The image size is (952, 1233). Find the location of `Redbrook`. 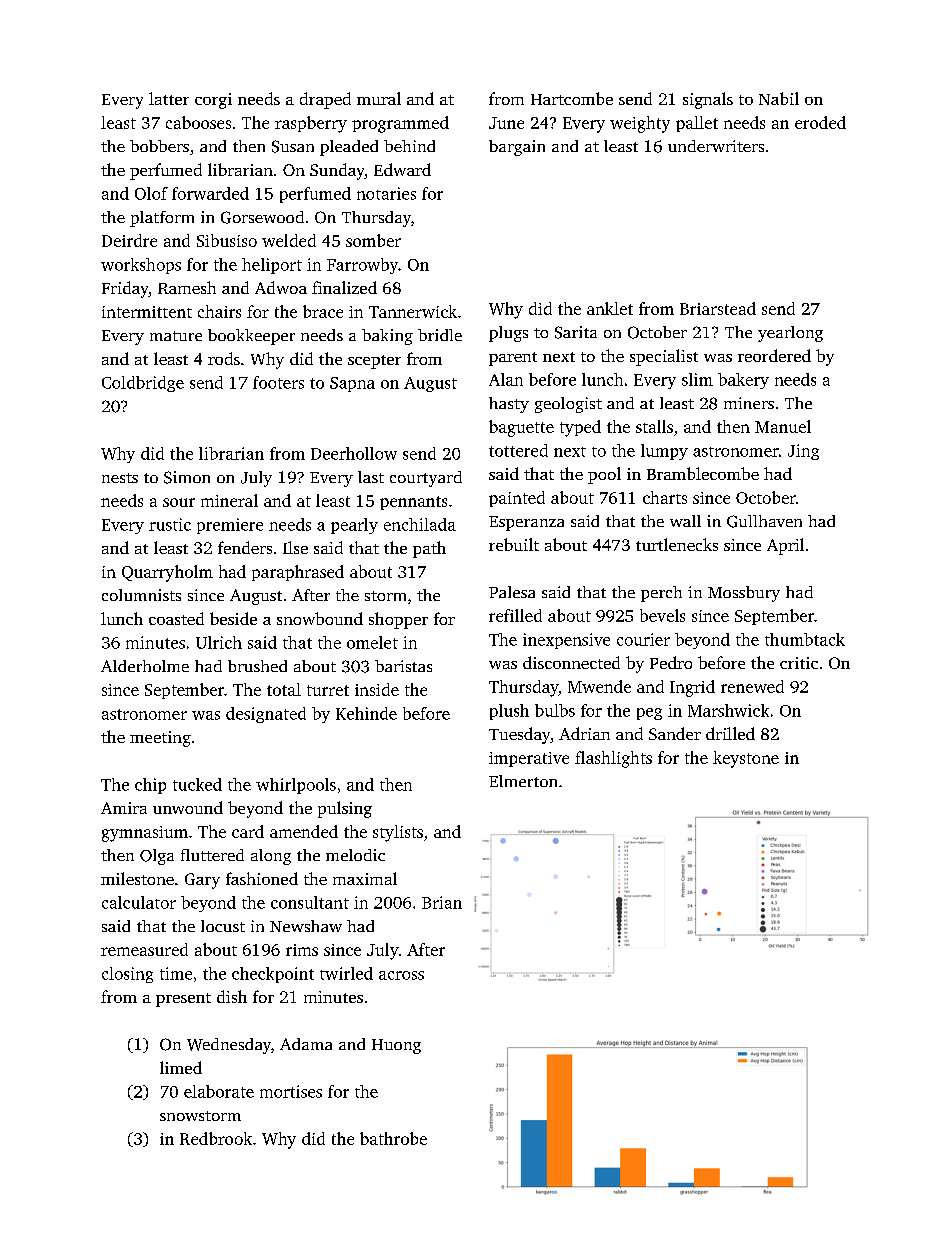

Redbrook is located at coordinates (216, 1138).
